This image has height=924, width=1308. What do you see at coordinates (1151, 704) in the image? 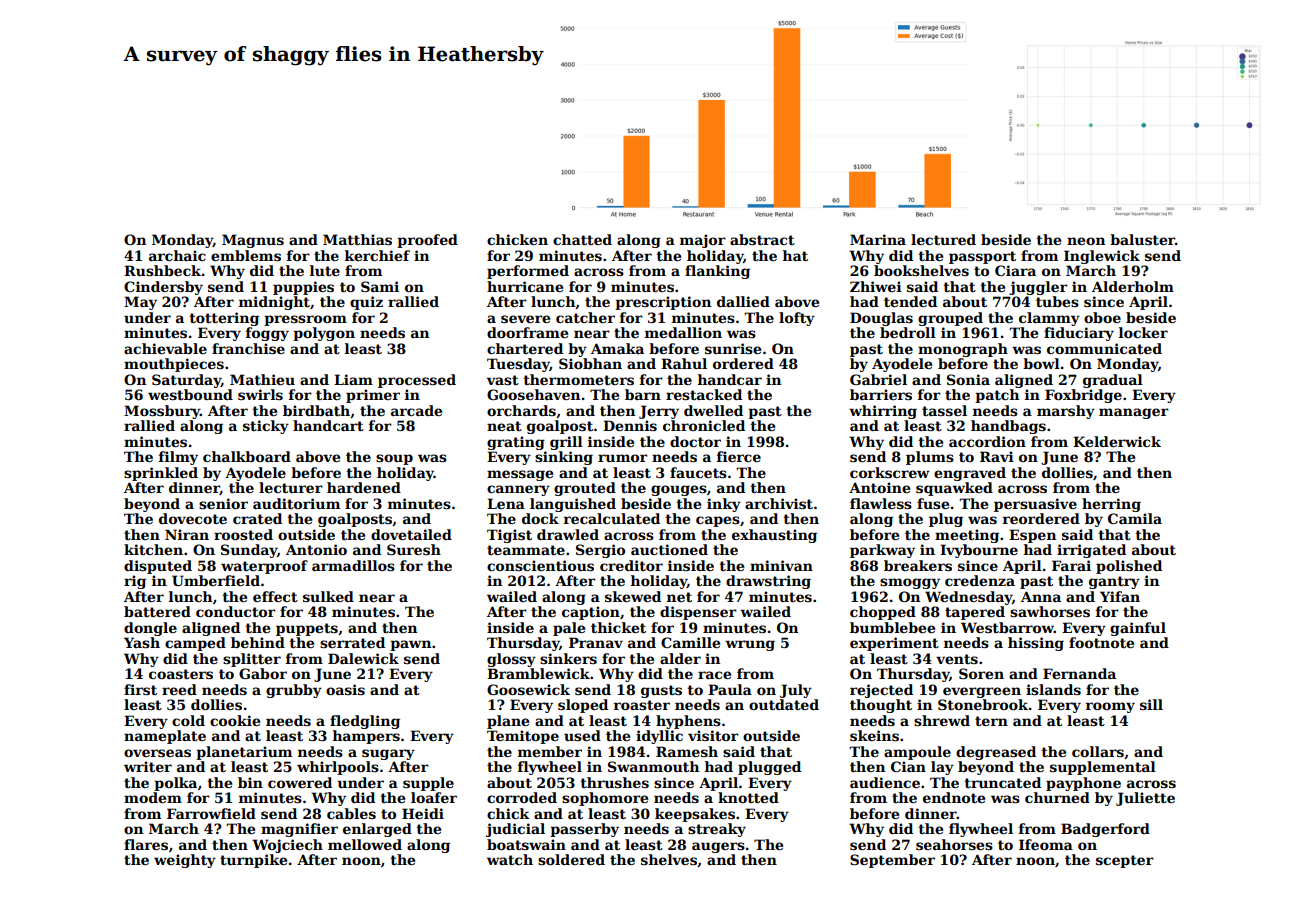
I see `sill` at bounding box center [1151, 704].
